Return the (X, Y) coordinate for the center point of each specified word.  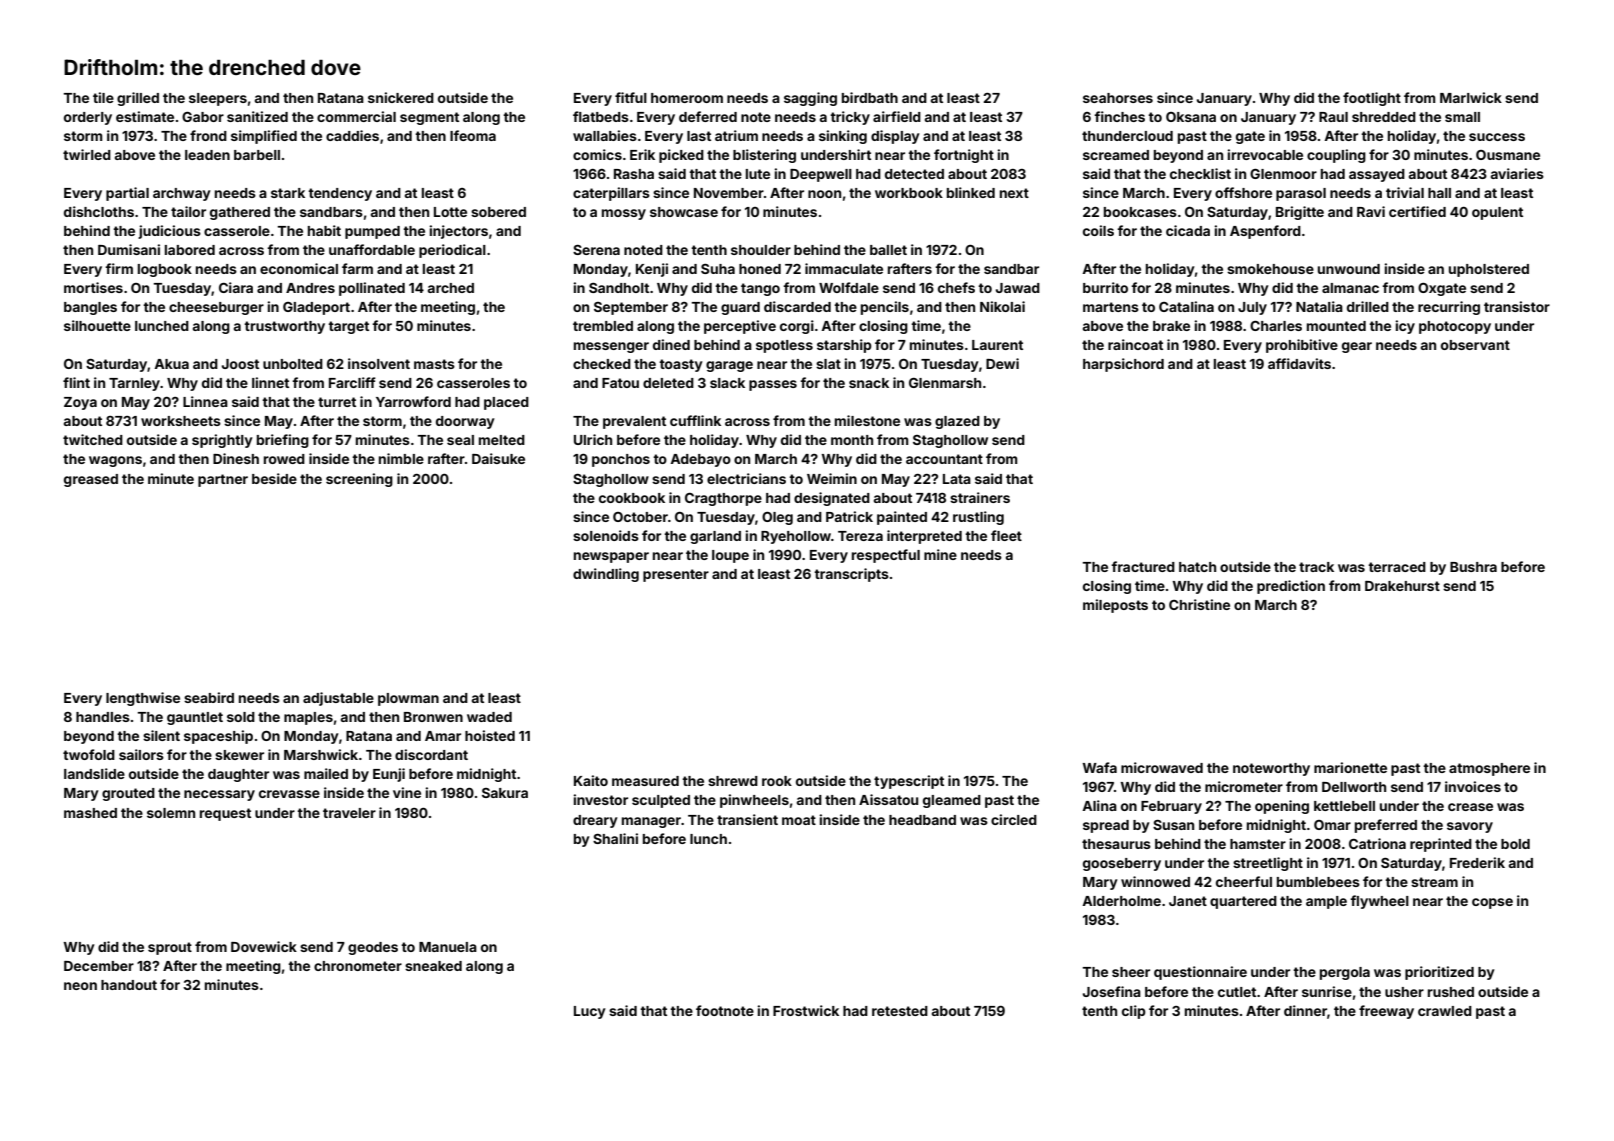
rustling (978, 518)
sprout (170, 948)
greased (91, 480)
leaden (207, 155)
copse (1492, 903)
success (1497, 137)
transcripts (851, 575)
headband (922, 820)
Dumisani (129, 249)
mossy (624, 214)
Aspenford (1265, 232)
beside (274, 478)
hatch (1197, 567)
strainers (980, 497)
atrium (736, 135)
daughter (238, 775)
